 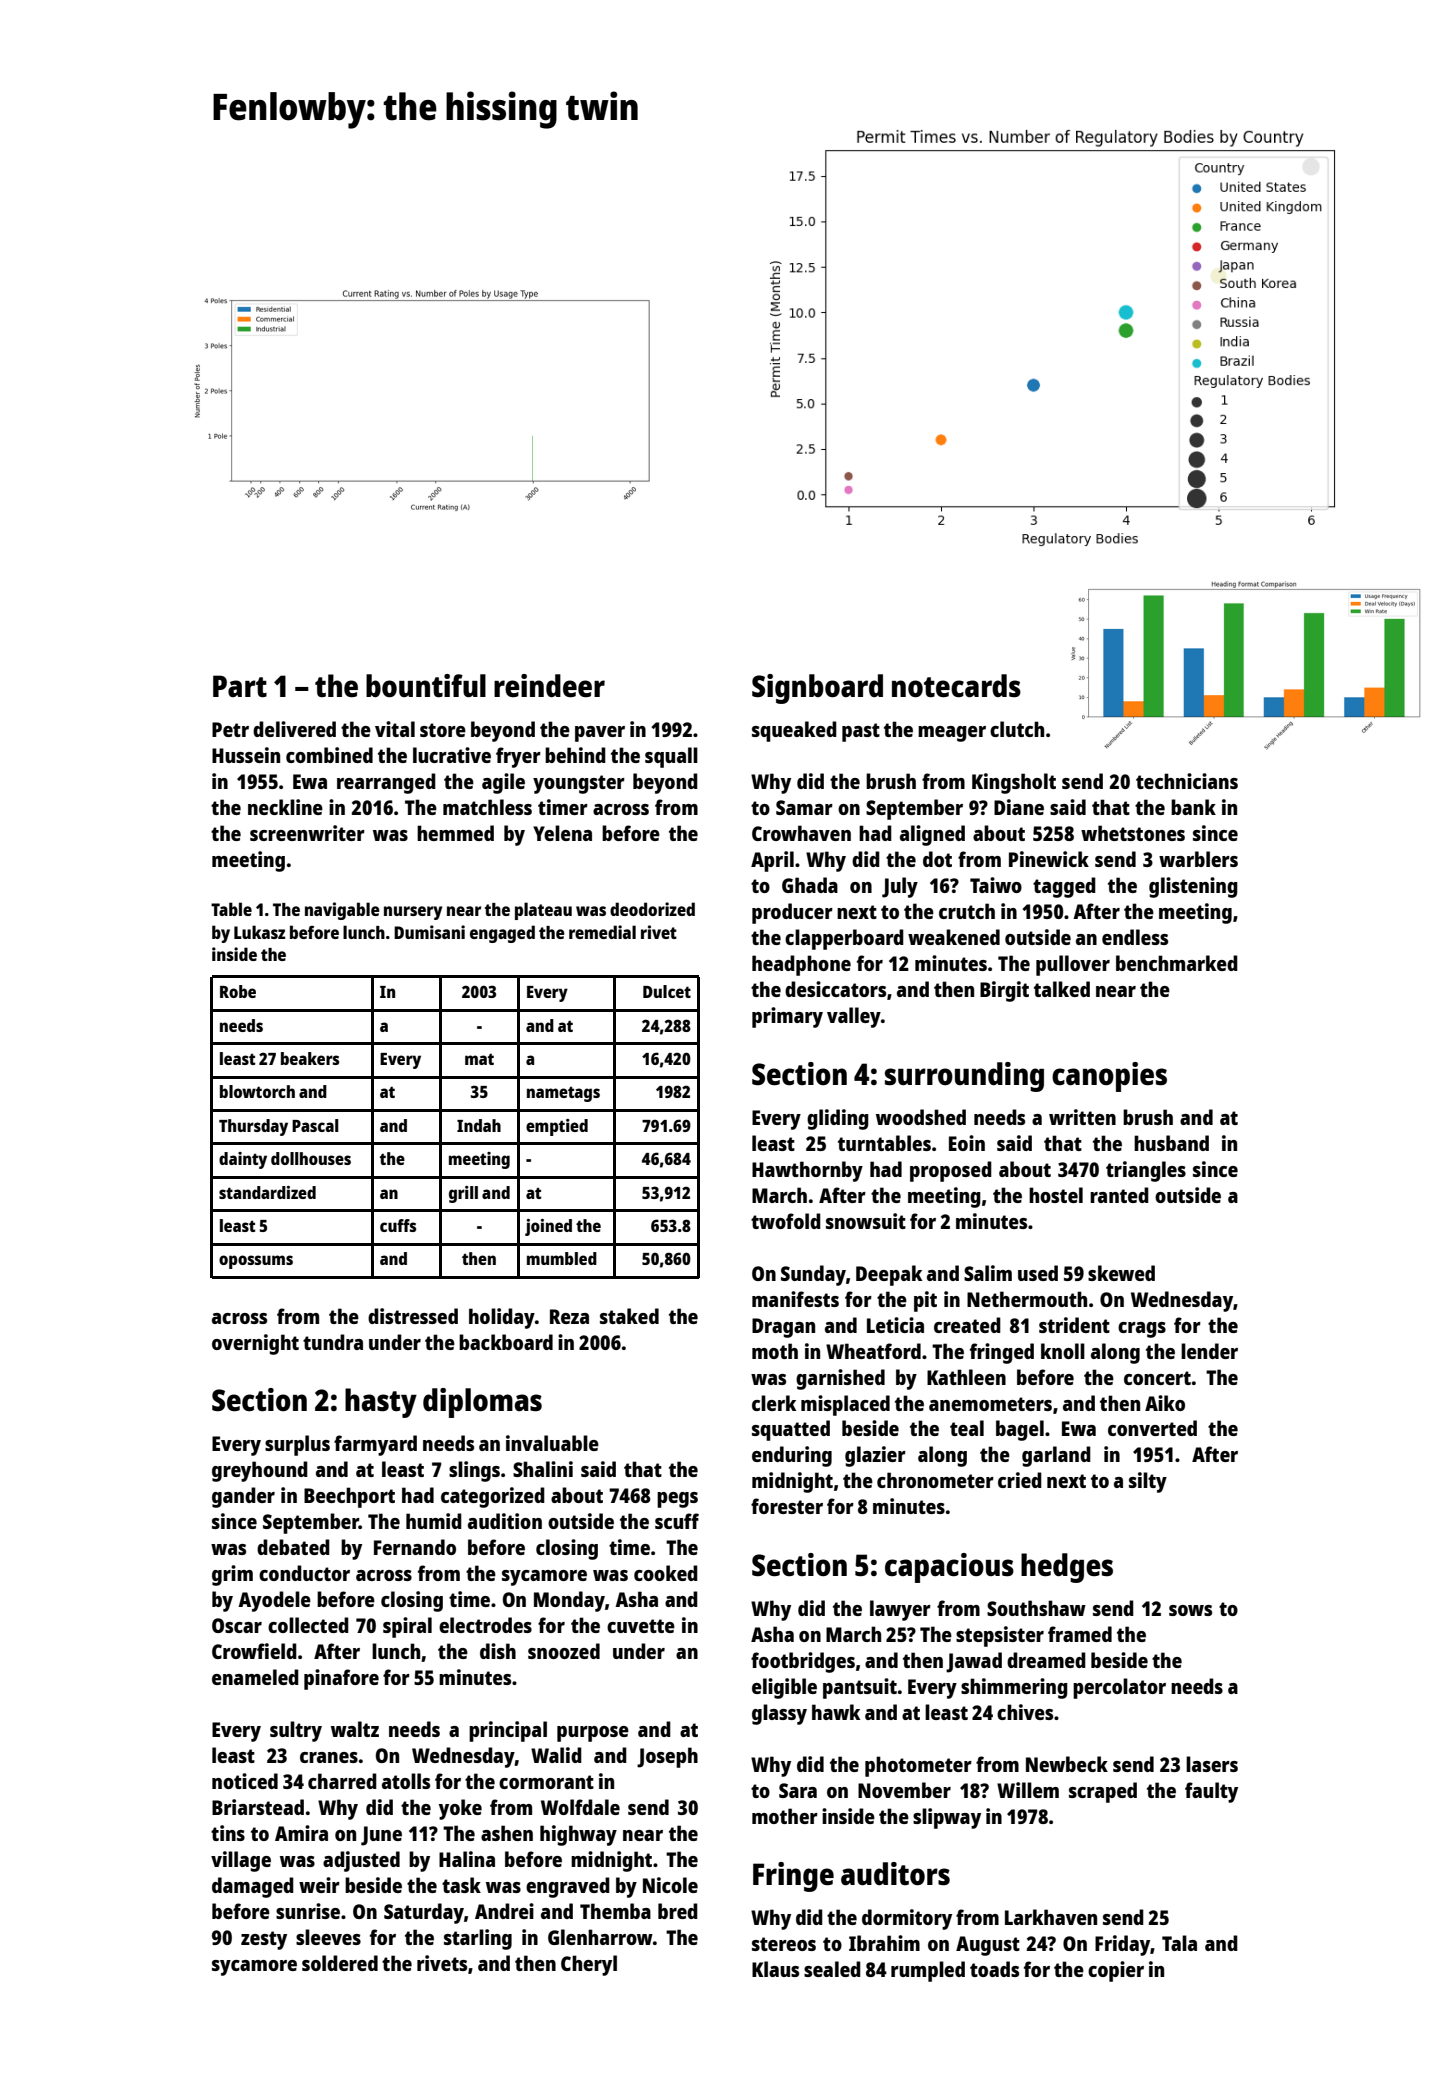 What do you see at coordinates (296, 1731) in the document?
I see `sultry` at bounding box center [296, 1731].
